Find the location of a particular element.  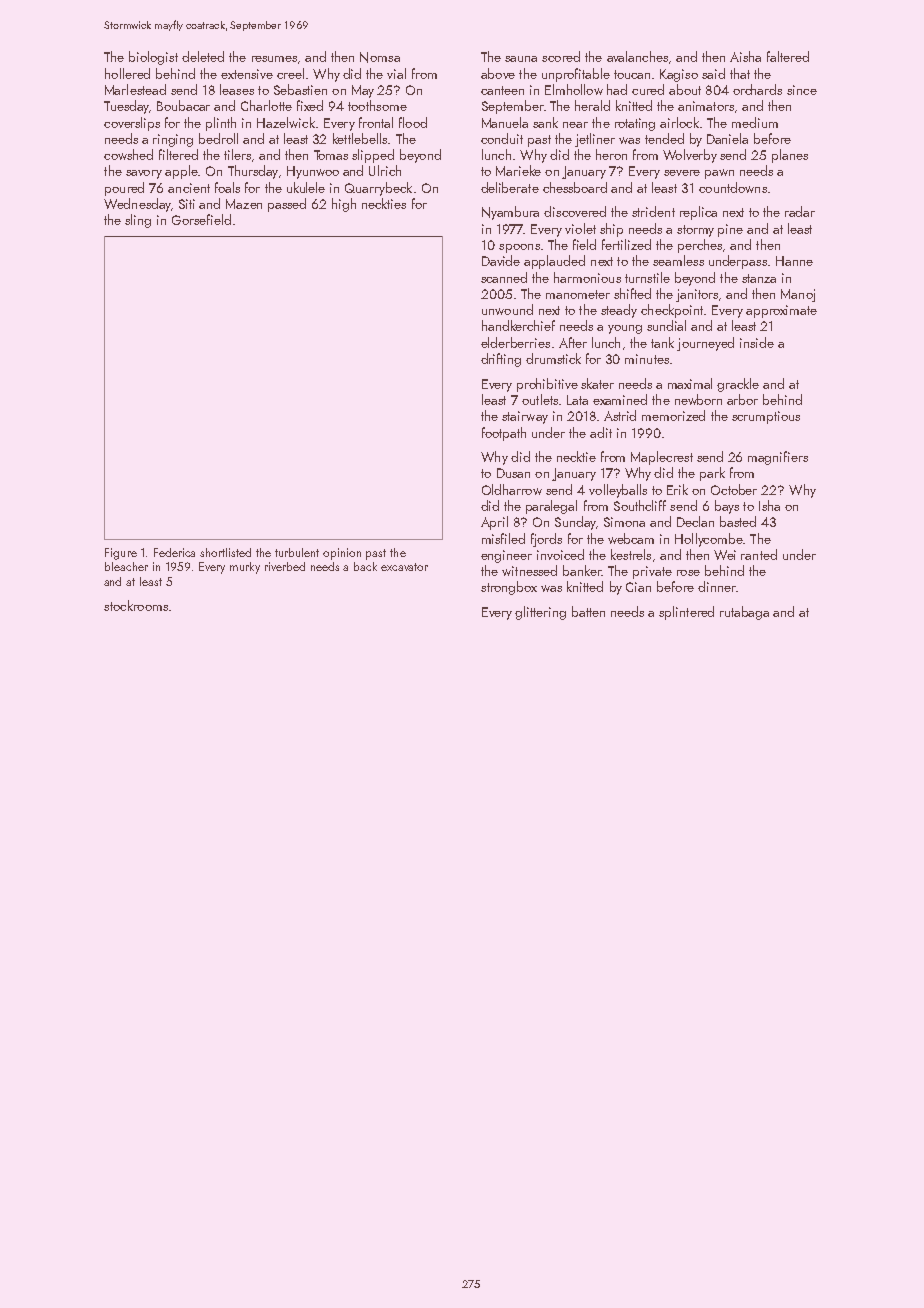

journeyed is located at coordinates (705, 344).
